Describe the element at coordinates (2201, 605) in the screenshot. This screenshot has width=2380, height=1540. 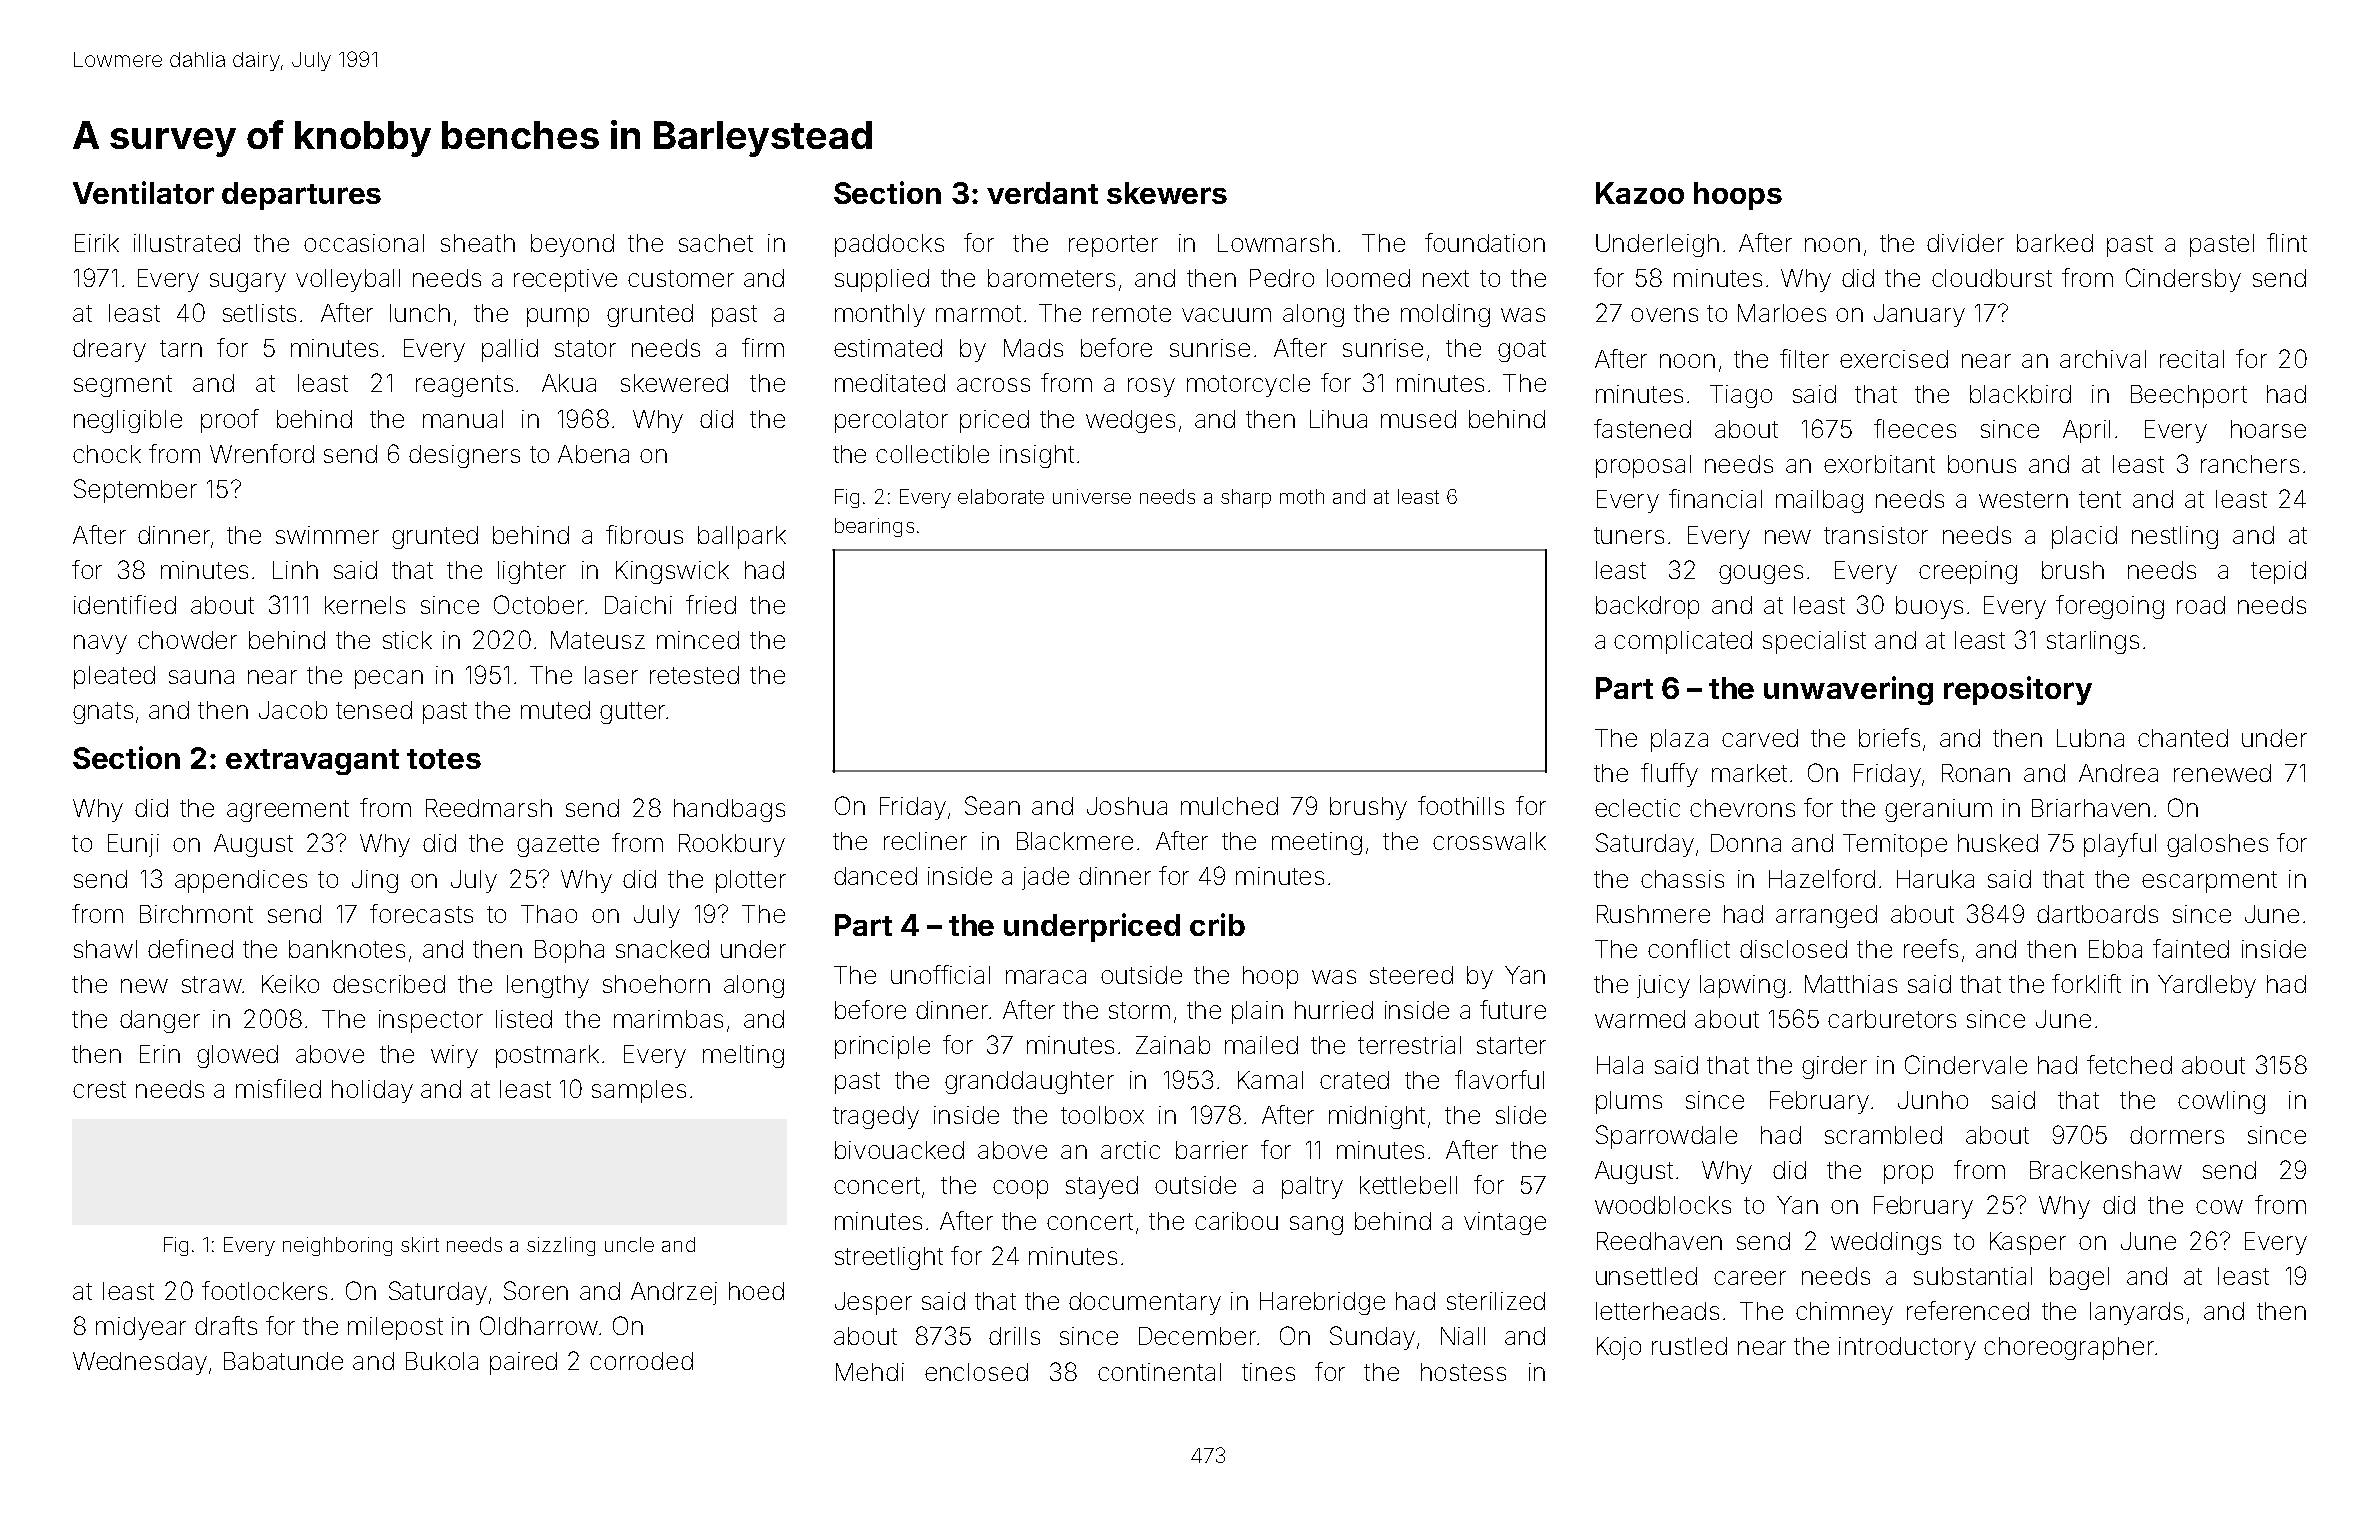
I see `road` at that location.
